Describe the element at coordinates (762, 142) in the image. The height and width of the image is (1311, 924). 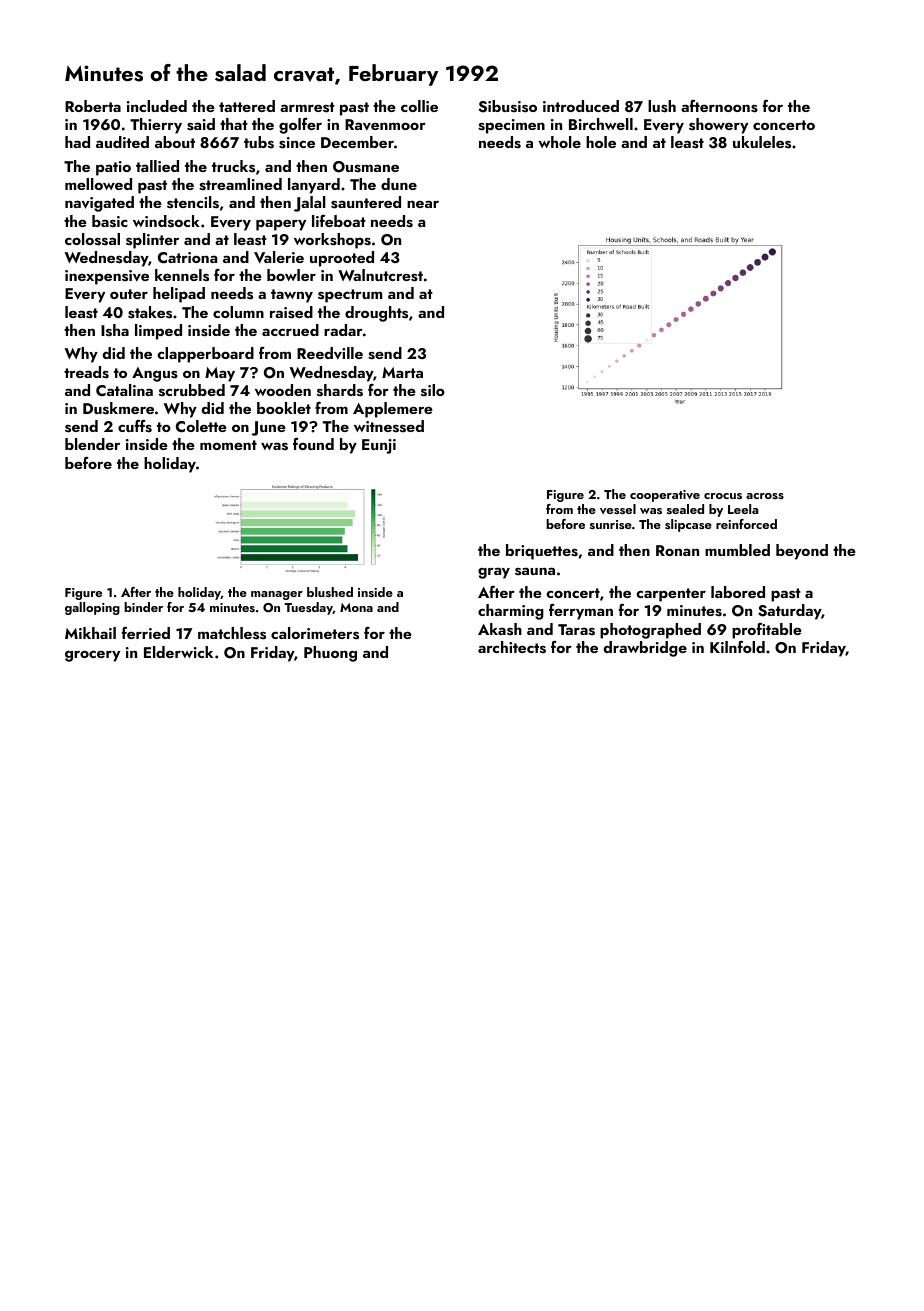
I see `ukuleles` at that location.
